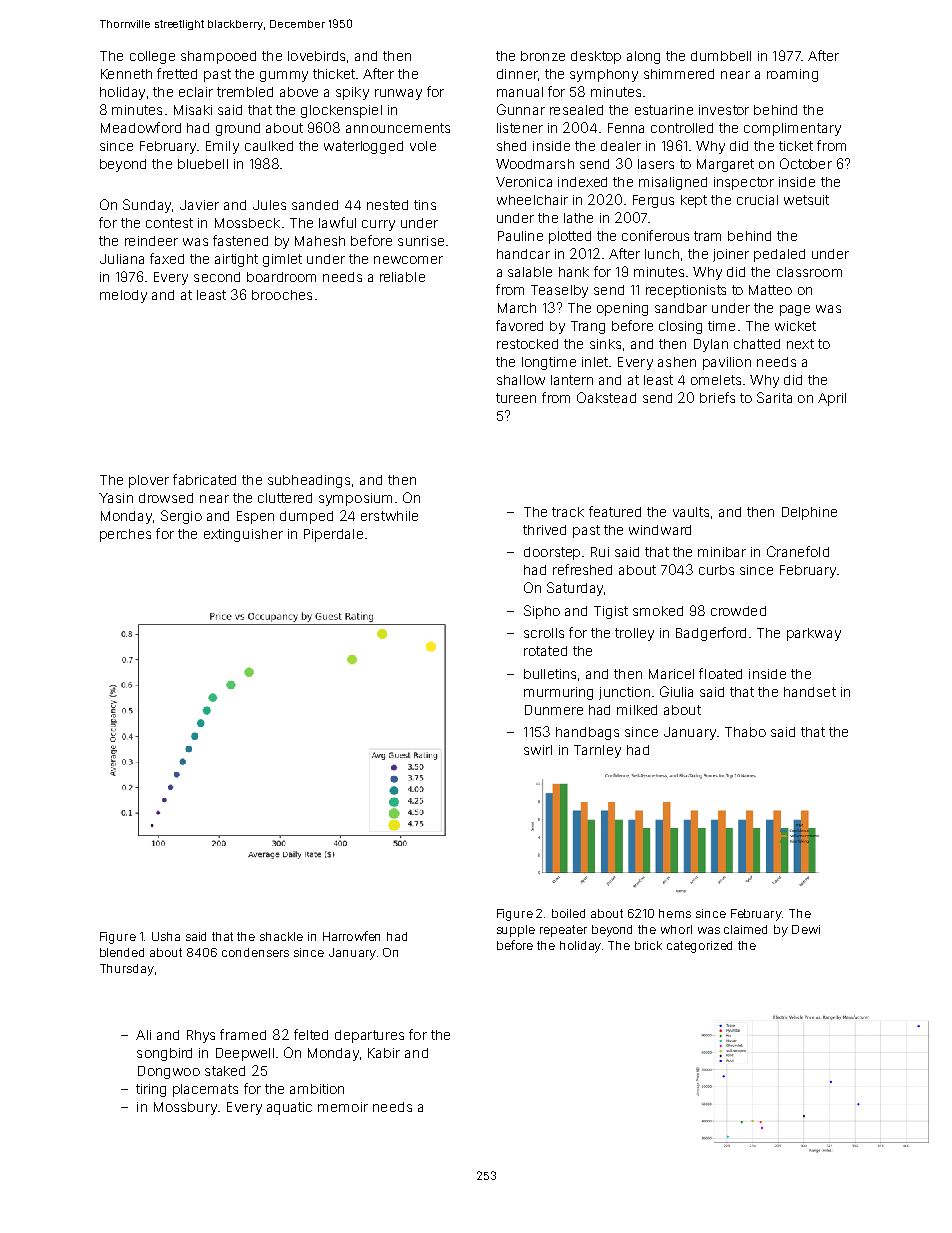 The height and width of the screenshot is (1233, 952). Describe the element at coordinates (538, 750) in the screenshot. I see `swirl` at that location.
